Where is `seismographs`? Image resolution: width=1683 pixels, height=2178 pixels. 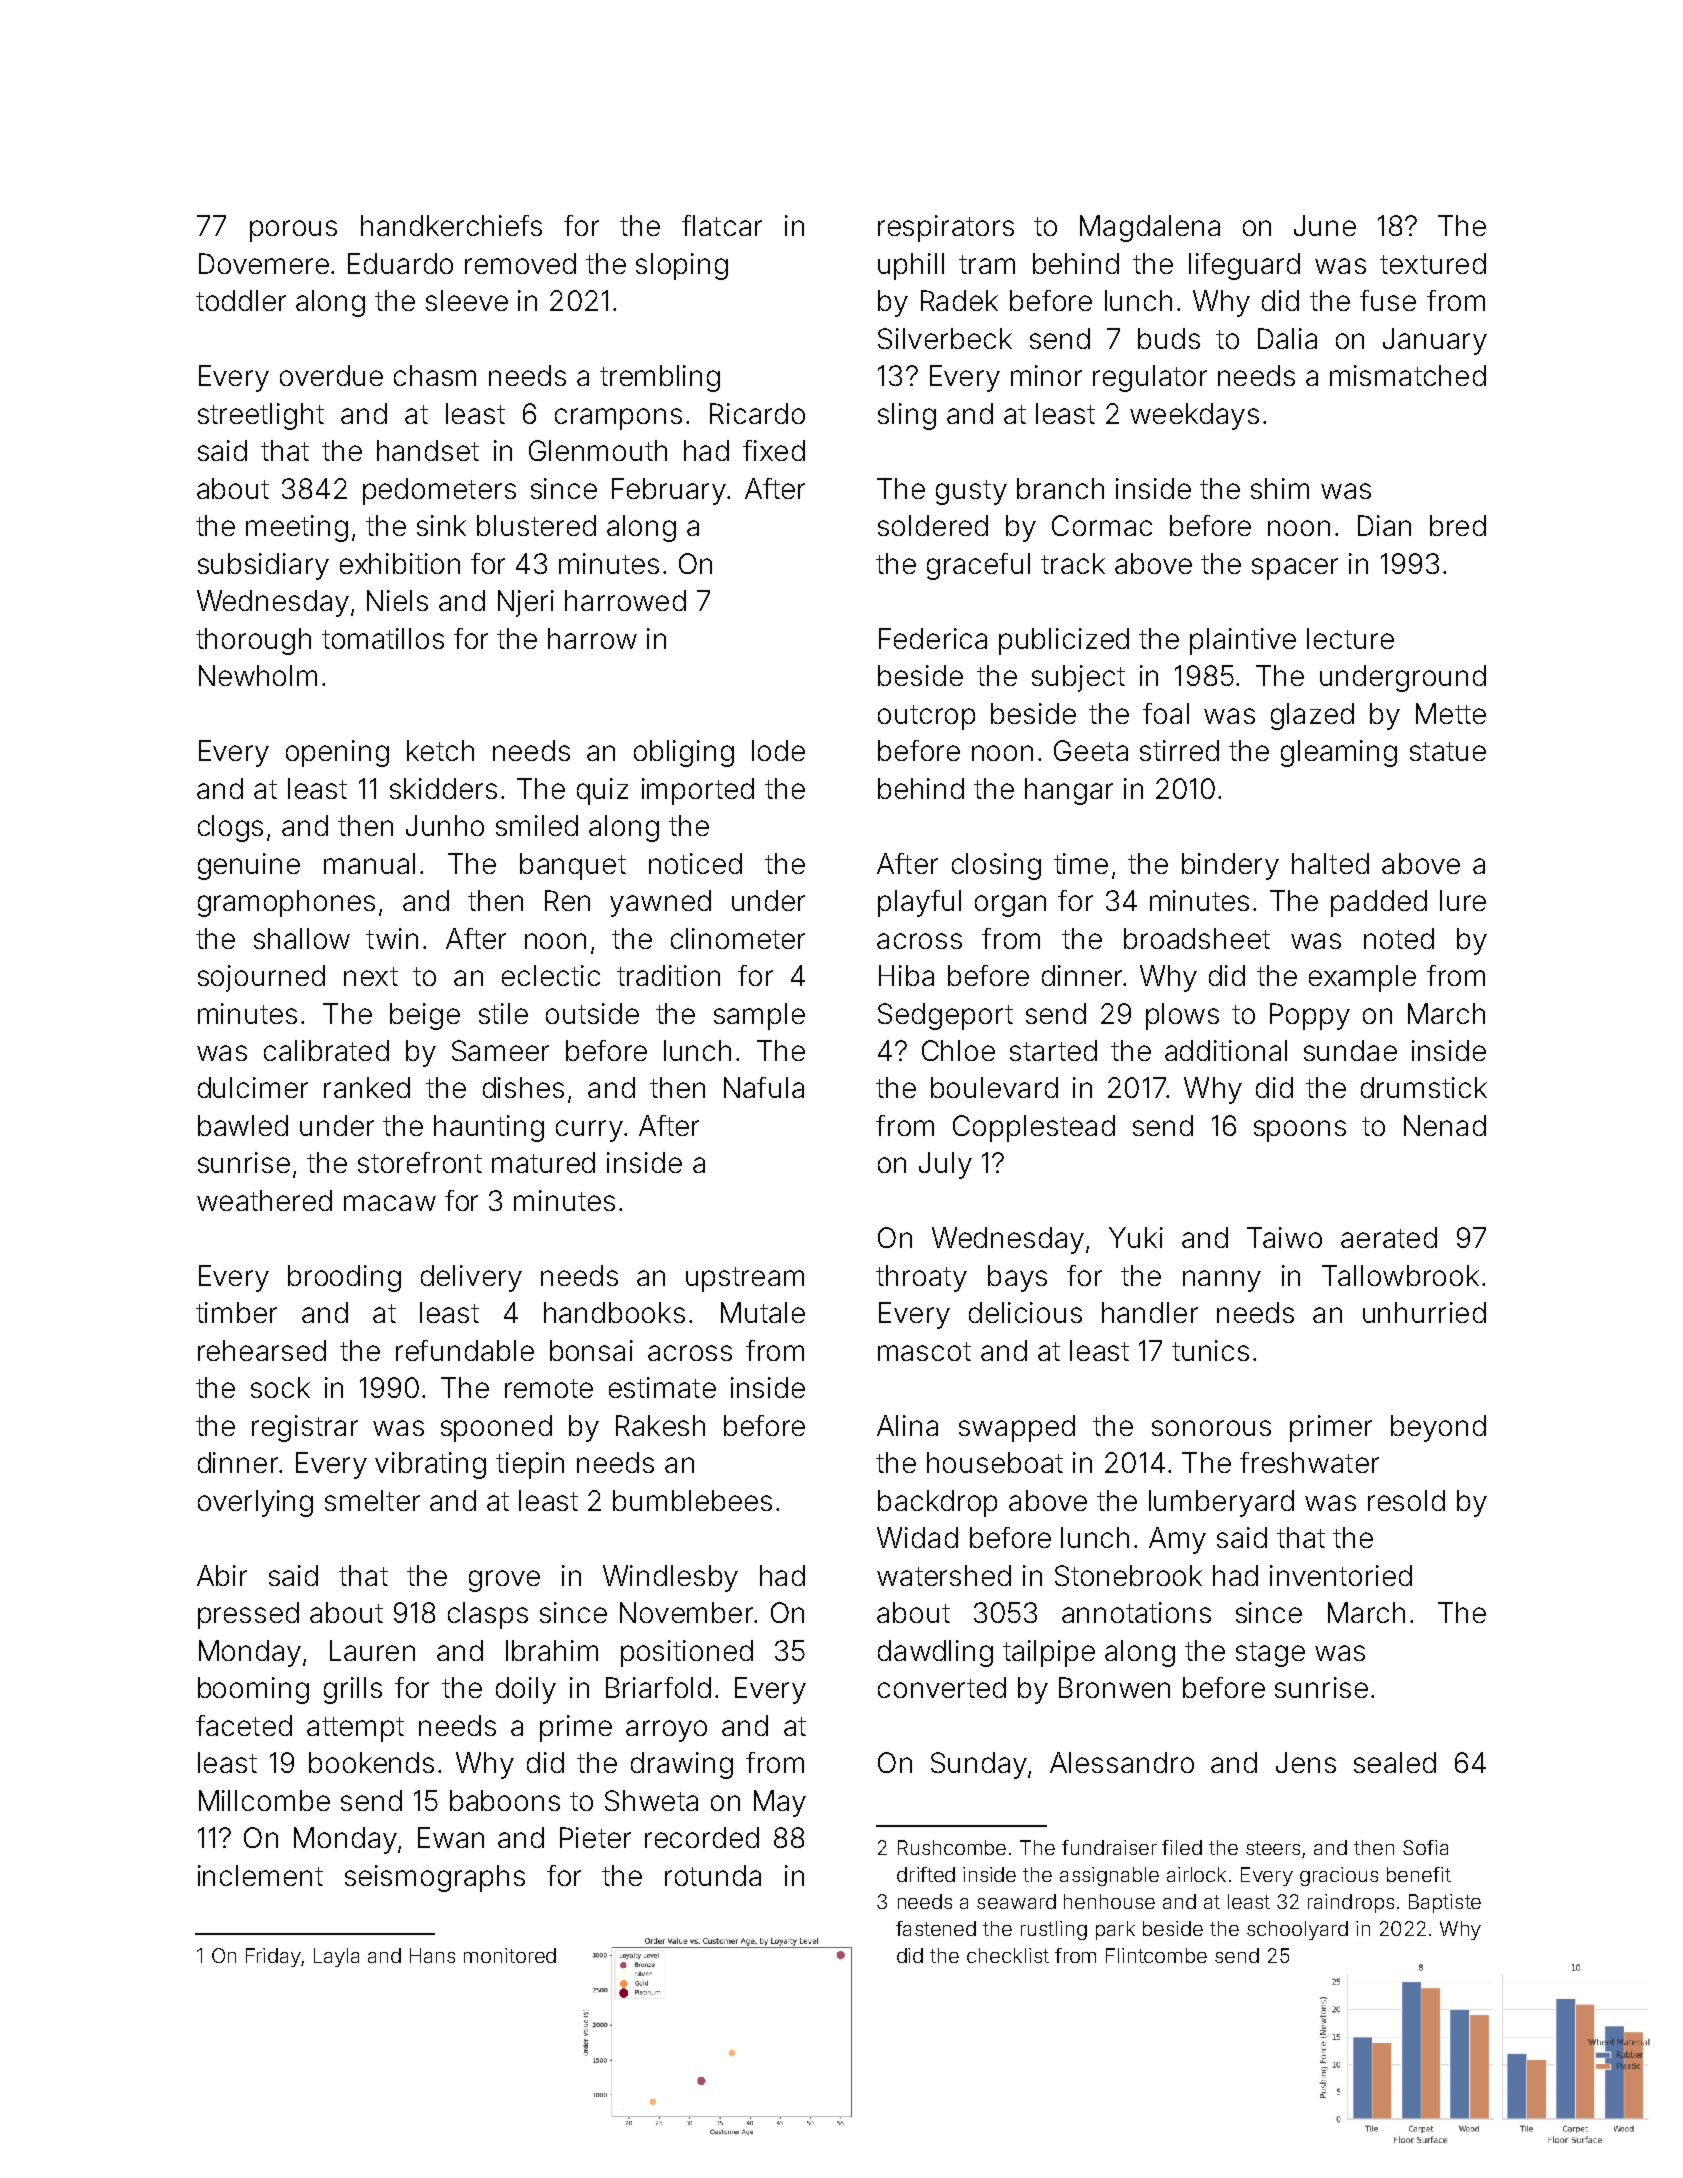 seismographs is located at coordinates (435, 1878).
